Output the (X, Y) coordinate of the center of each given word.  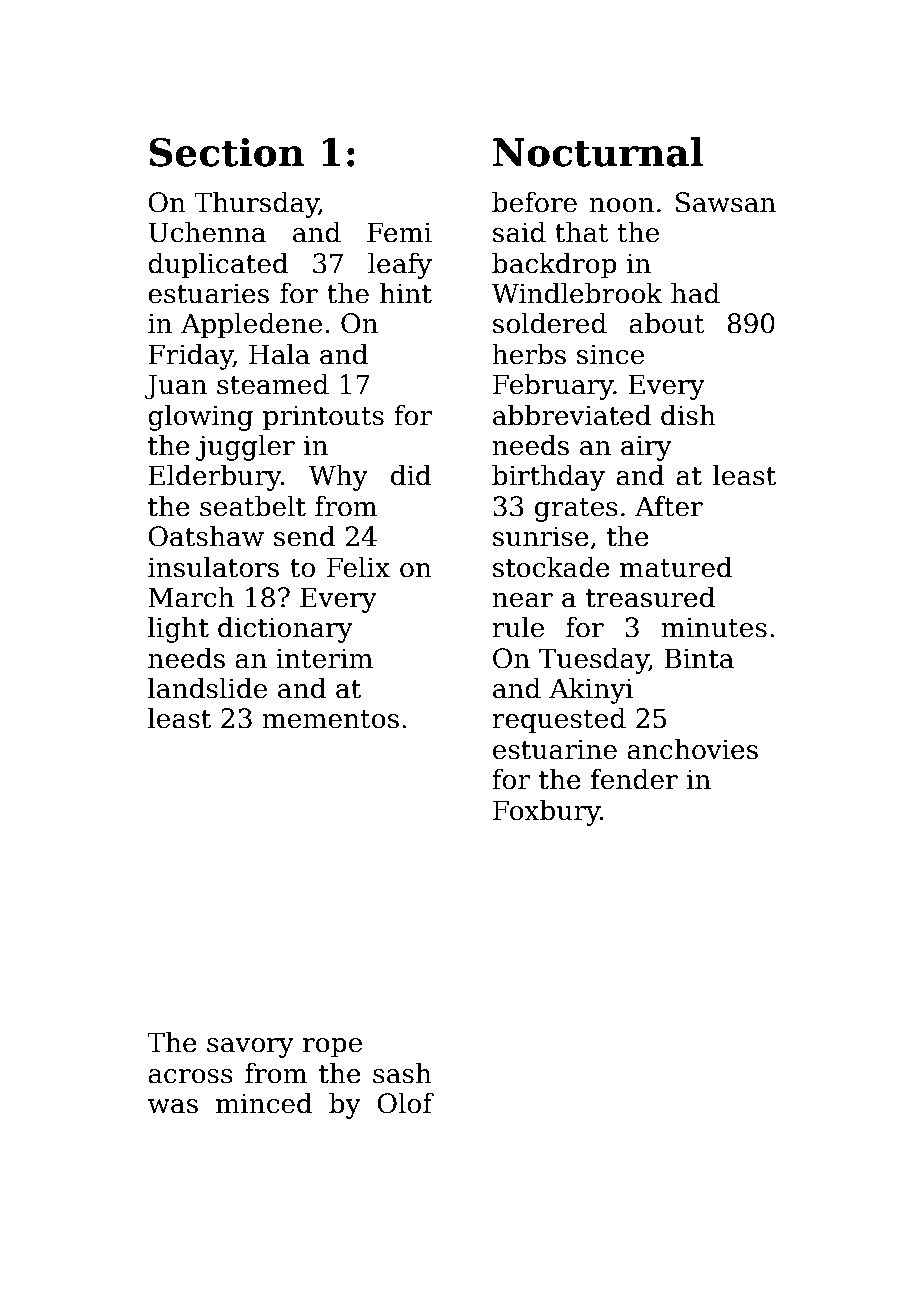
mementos (330, 719)
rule (518, 627)
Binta (699, 658)
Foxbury (546, 812)
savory (250, 1048)
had (695, 293)
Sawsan (726, 202)
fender (634, 779)
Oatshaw (206, 536)
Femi (399, 232)
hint (406, 293)
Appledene (251, 325)
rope (332, 1048)
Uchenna (207, 232)
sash (402, 1073)
